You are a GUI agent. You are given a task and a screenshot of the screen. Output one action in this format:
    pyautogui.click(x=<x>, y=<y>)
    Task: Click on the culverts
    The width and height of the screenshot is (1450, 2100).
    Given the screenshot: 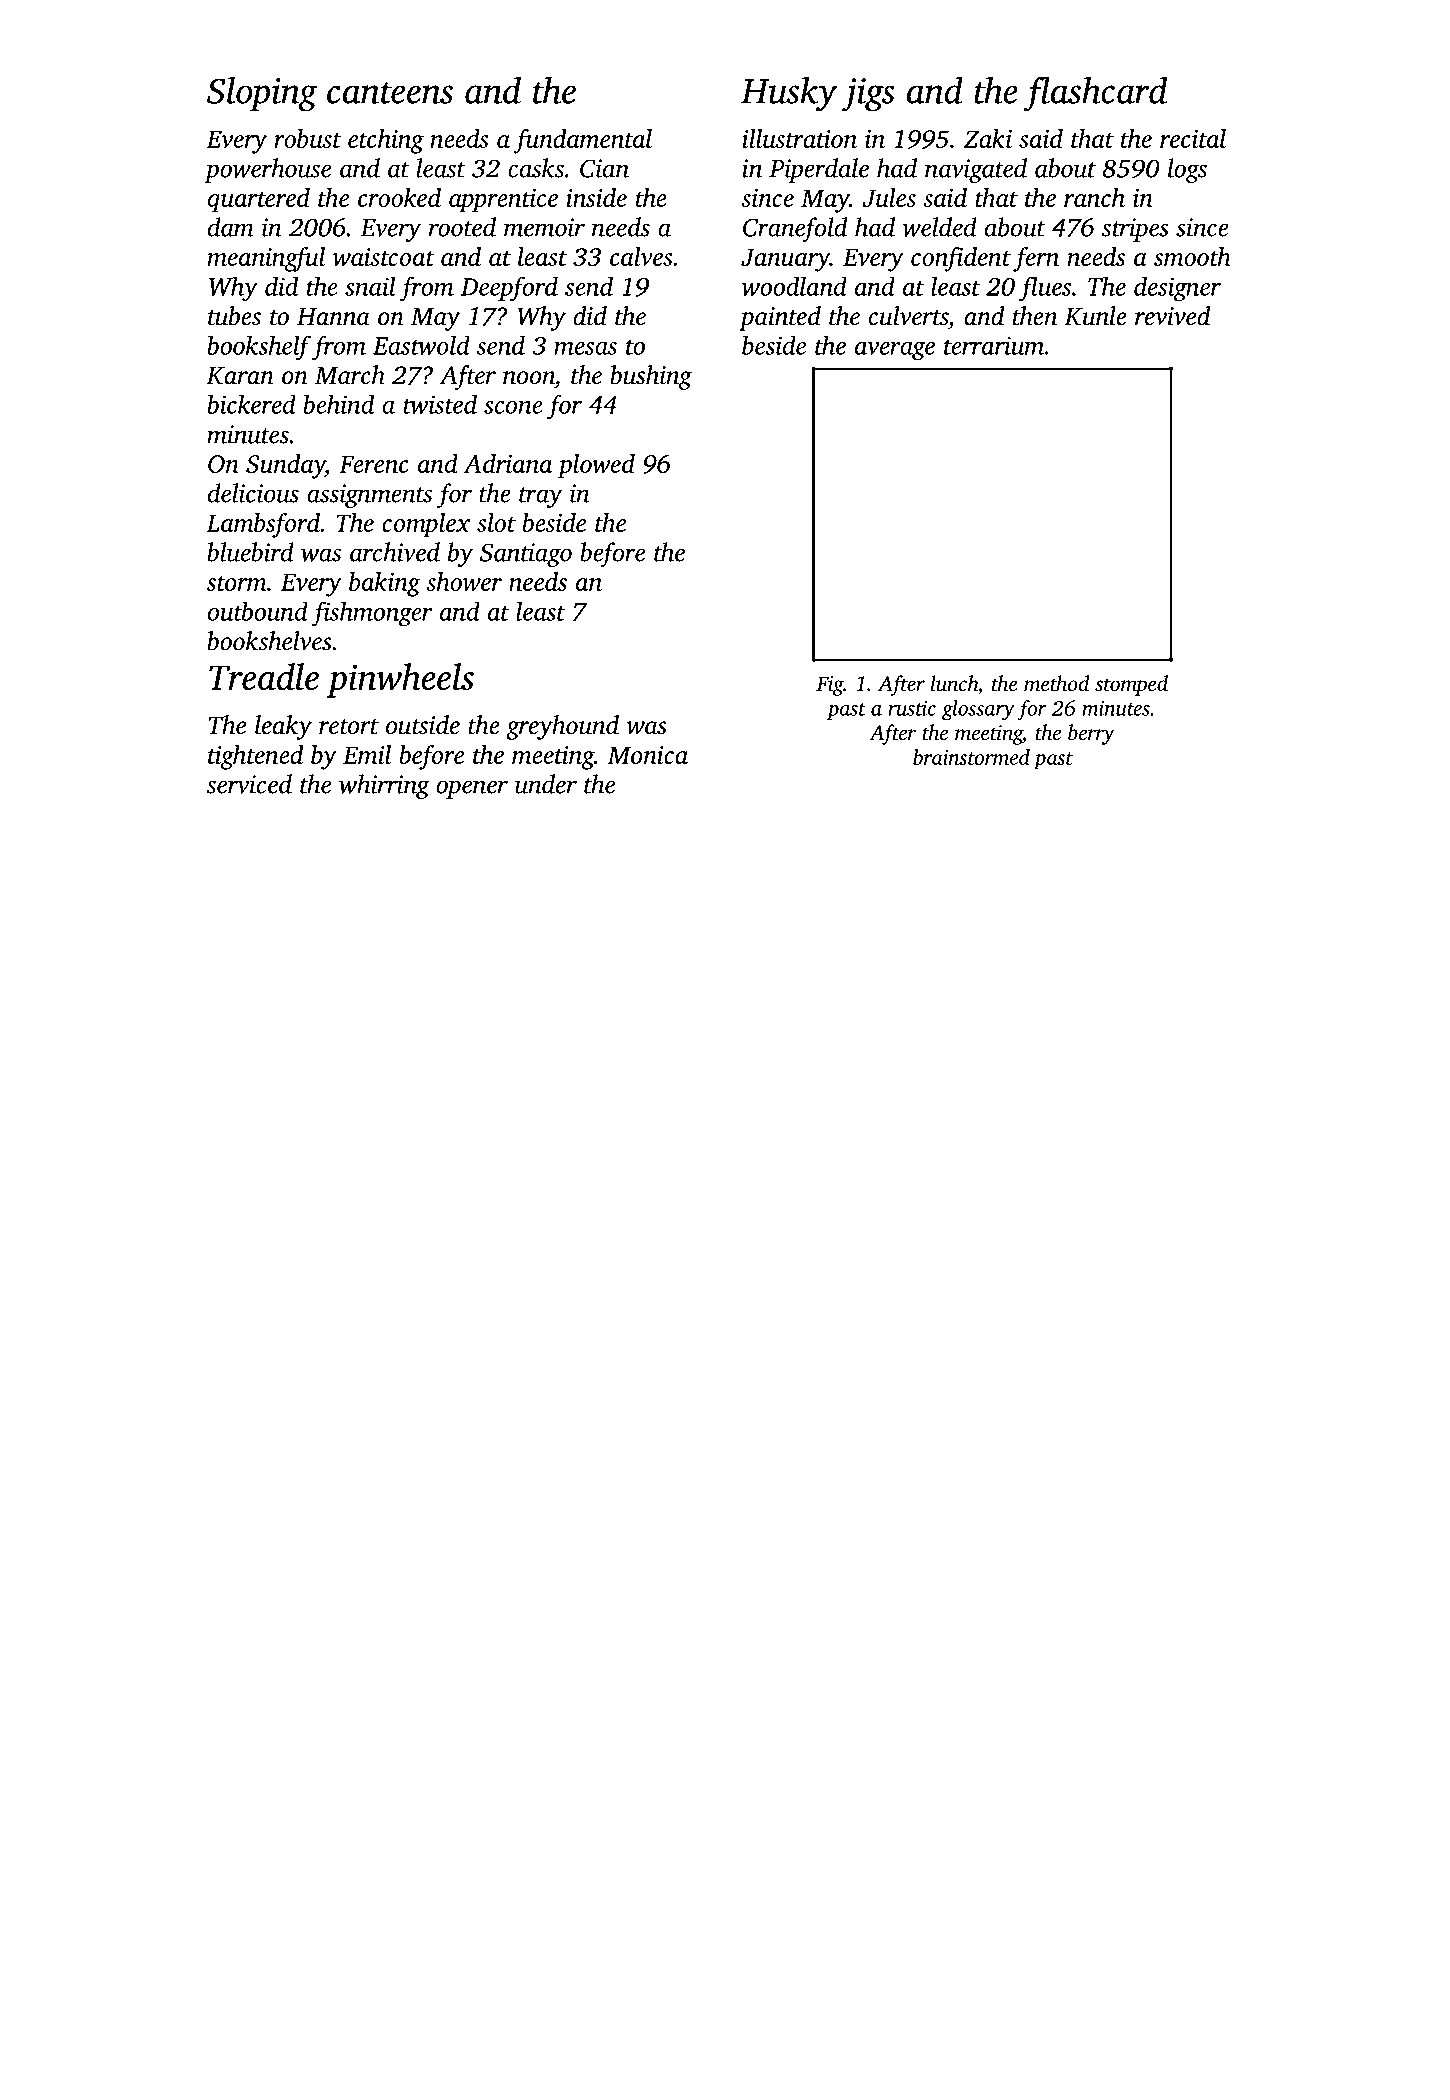 What is the action you would take?
    pyautogui.click(x=908, y=316)
